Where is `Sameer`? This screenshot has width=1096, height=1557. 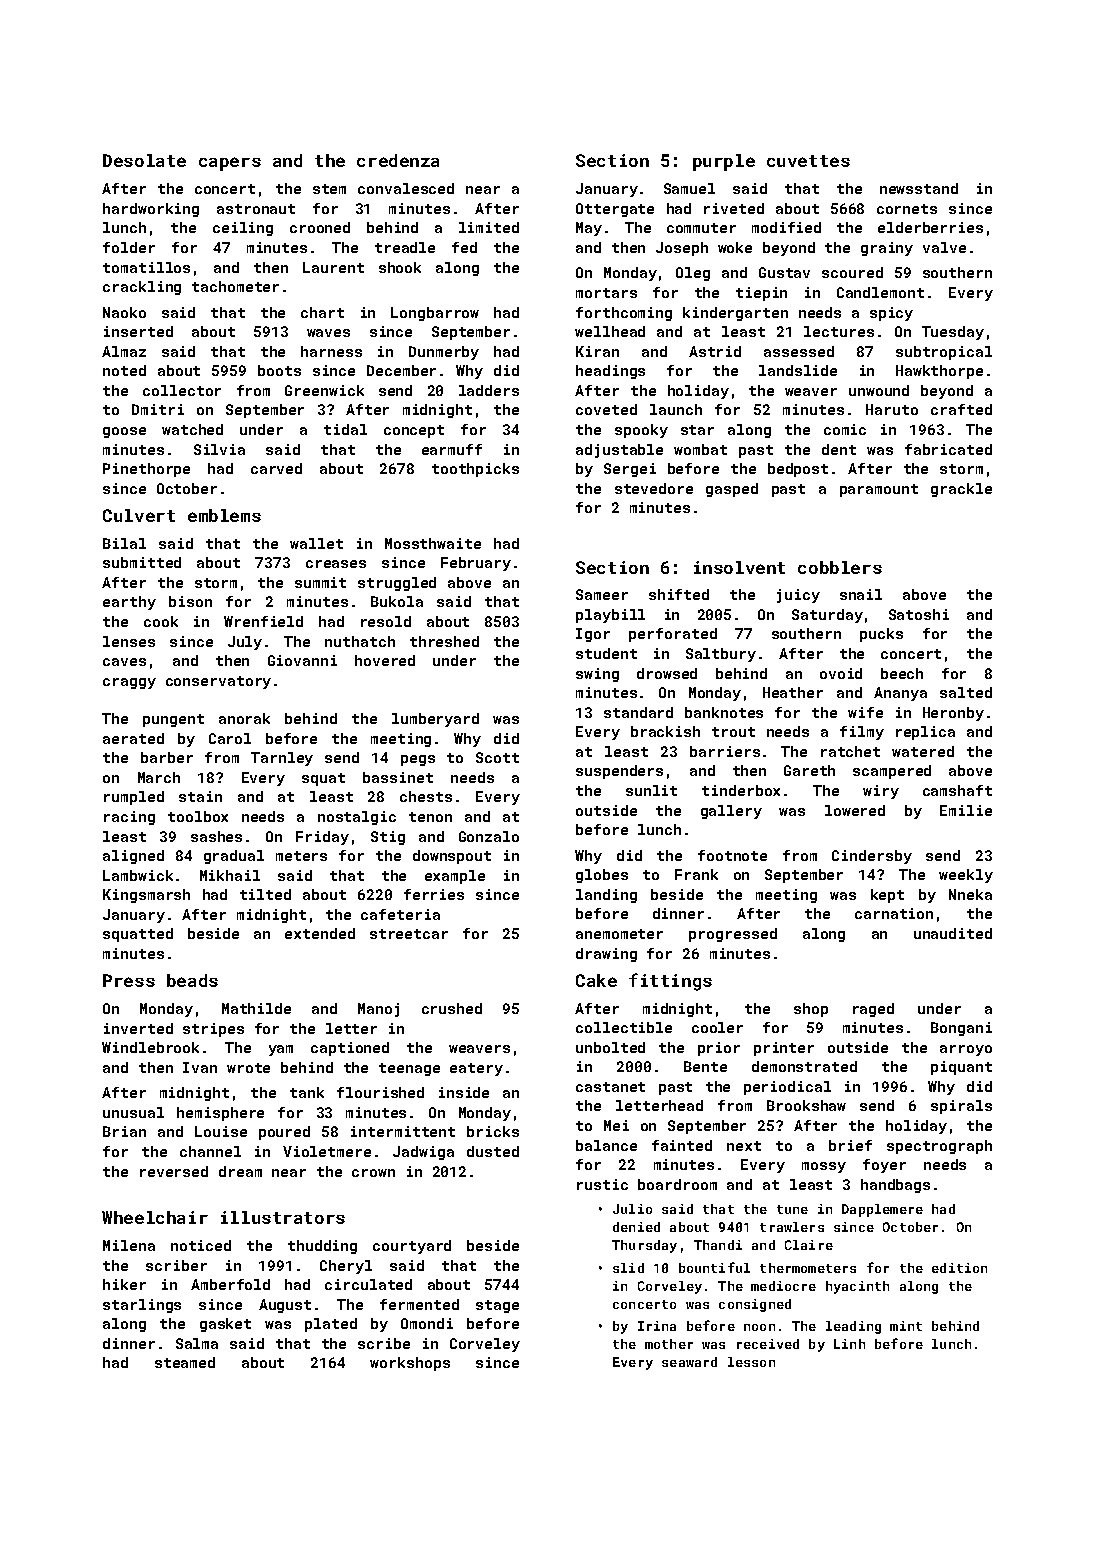 Sameer is located at coordinates (602, 594).
